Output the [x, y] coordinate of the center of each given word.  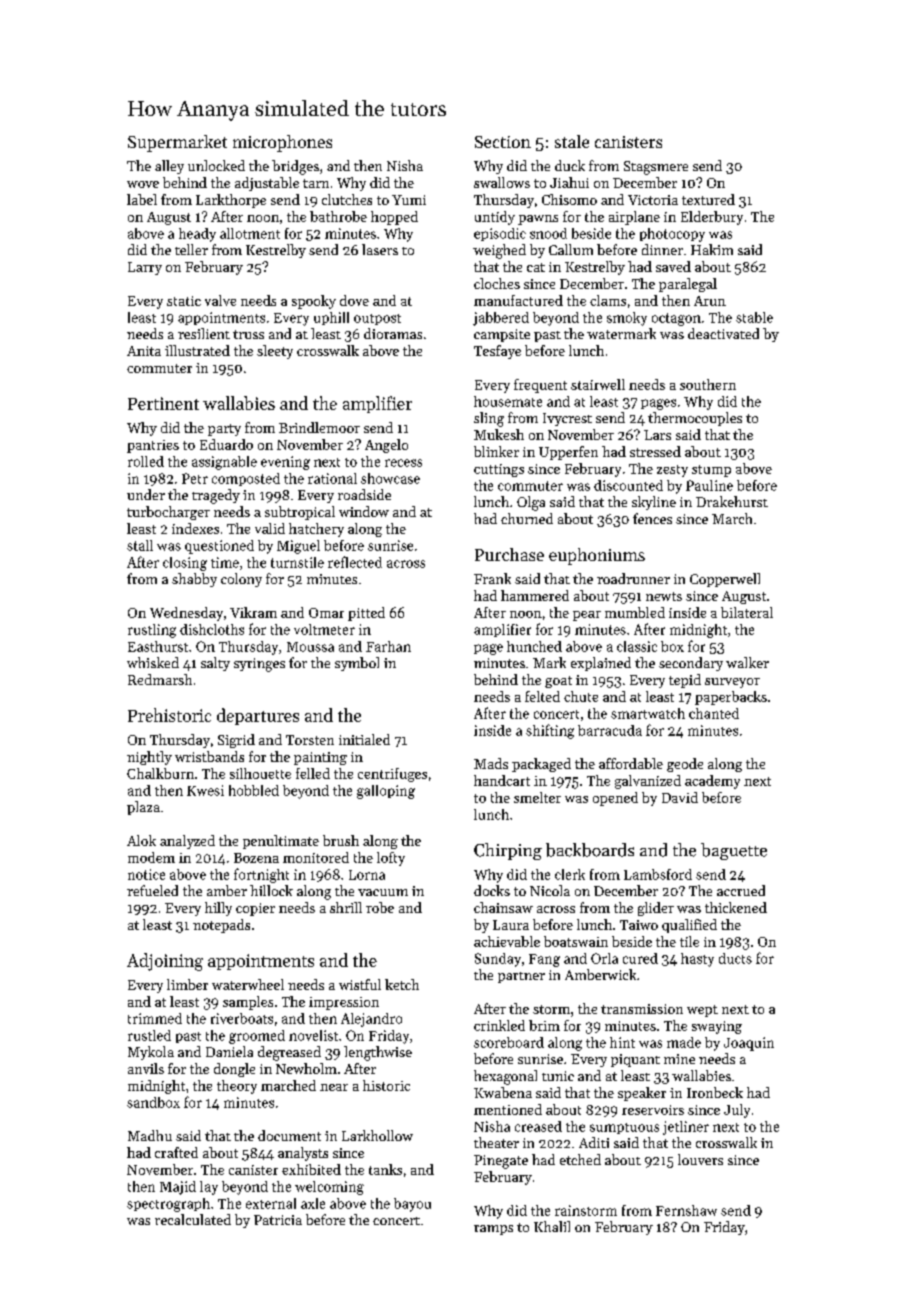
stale [572, 141]
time [225, 562]
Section [503, 142]
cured [640, 958]
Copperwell [725, 580]
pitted [366, 614]
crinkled [499, 1025]
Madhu [150, 1135]
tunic [558, 1076]
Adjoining [165, 962]
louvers [700, 1159]
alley [169, 167]
